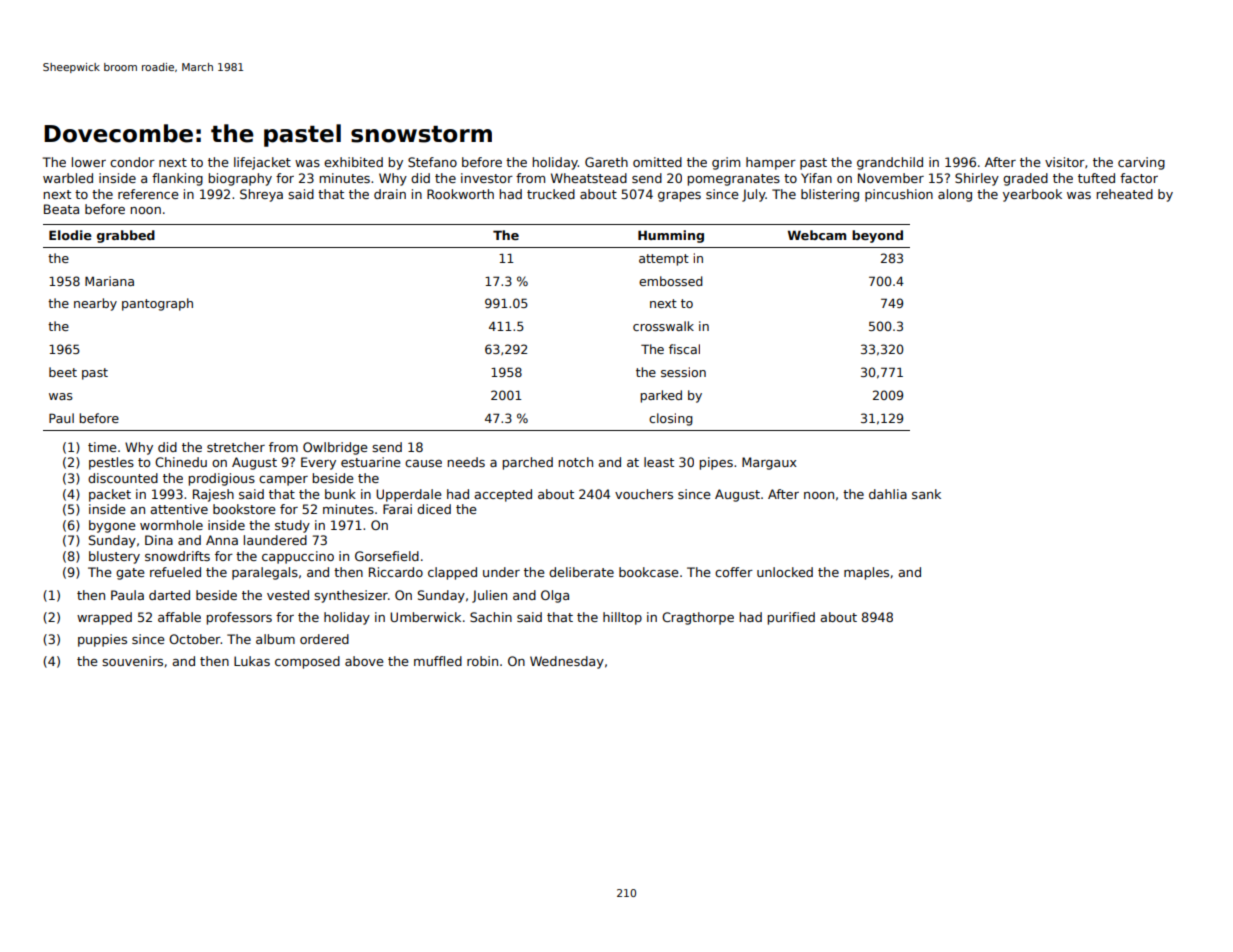  What do you see at coordinates (891, 178) in the screenshot?
I see `November` at bounding box center [891, 178].
